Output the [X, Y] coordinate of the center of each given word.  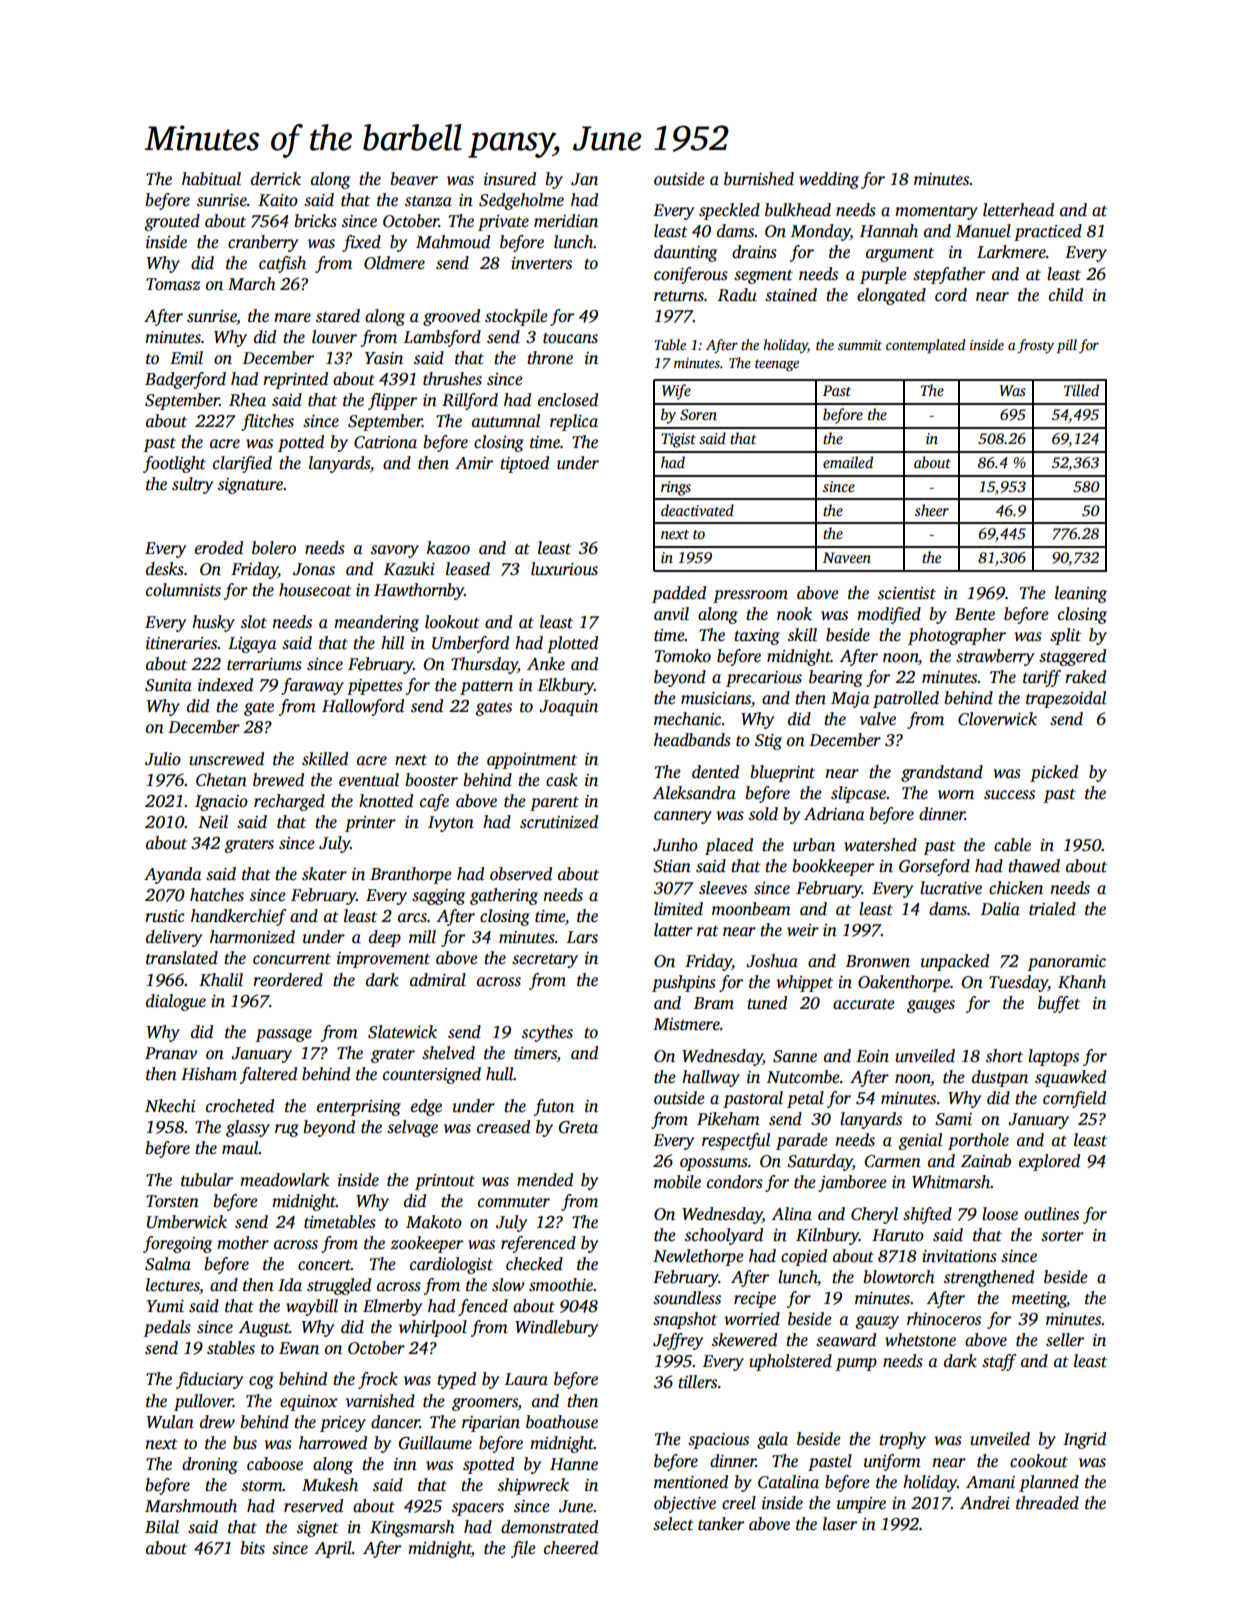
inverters [541, 263]
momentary [936, 213]
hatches [217, 895]
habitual [211, 179]
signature [250, 486]
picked [1054, 773]
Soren [698, 414]
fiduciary [209, 1380]
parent [554, 804]
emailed [848, 462]
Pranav [171, 1053]
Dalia [1000, 909]
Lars [582, 937]
